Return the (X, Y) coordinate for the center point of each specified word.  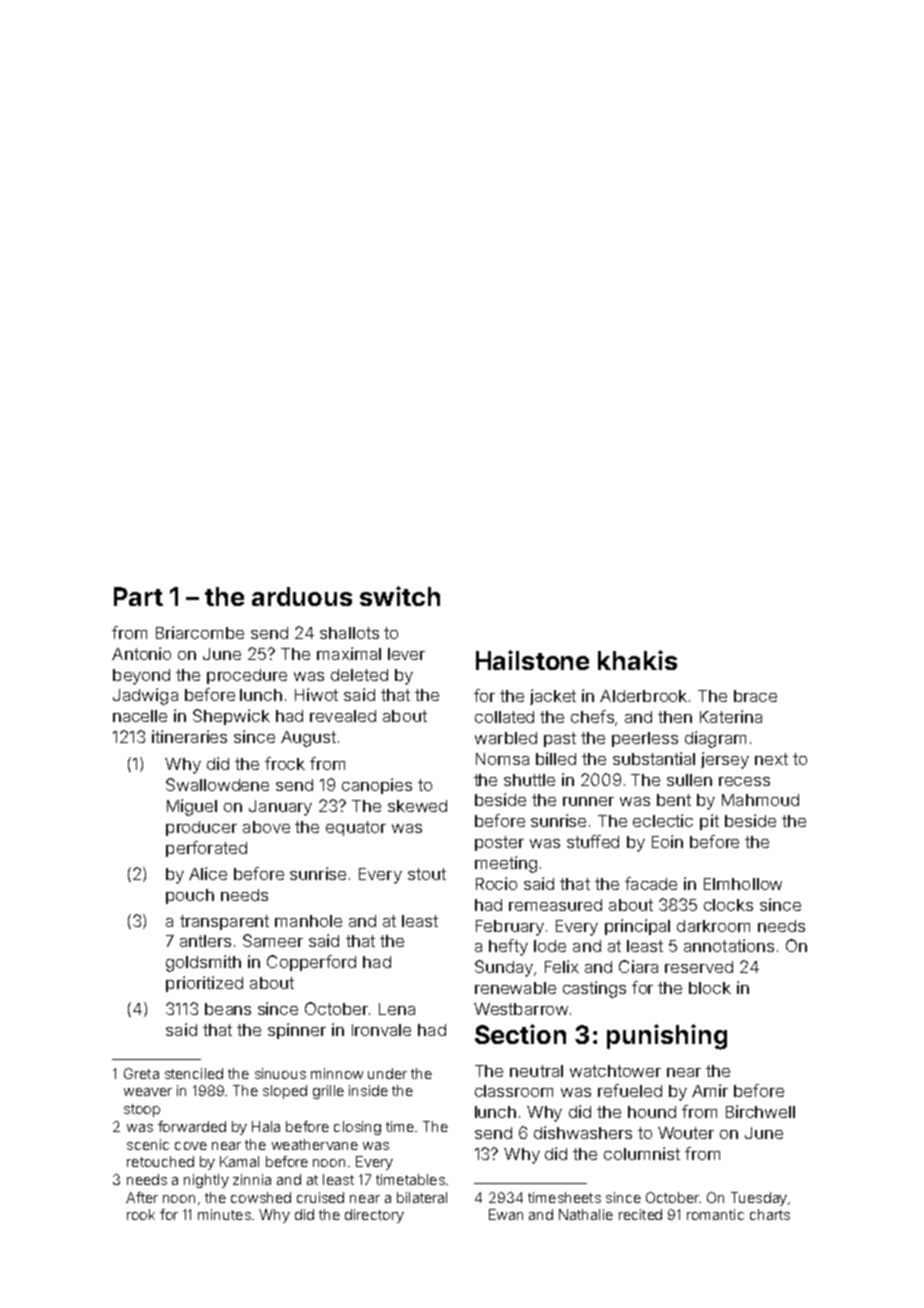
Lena (397, 1009)
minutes (224, 1214)
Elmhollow (743, 884)
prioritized (204, 984)
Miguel (192, 807)
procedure (247, 676)
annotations (729, 945)
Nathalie (586, 1214)
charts (770, 1214)
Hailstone (532, 660)
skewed (417, 806)
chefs (592, 716)
